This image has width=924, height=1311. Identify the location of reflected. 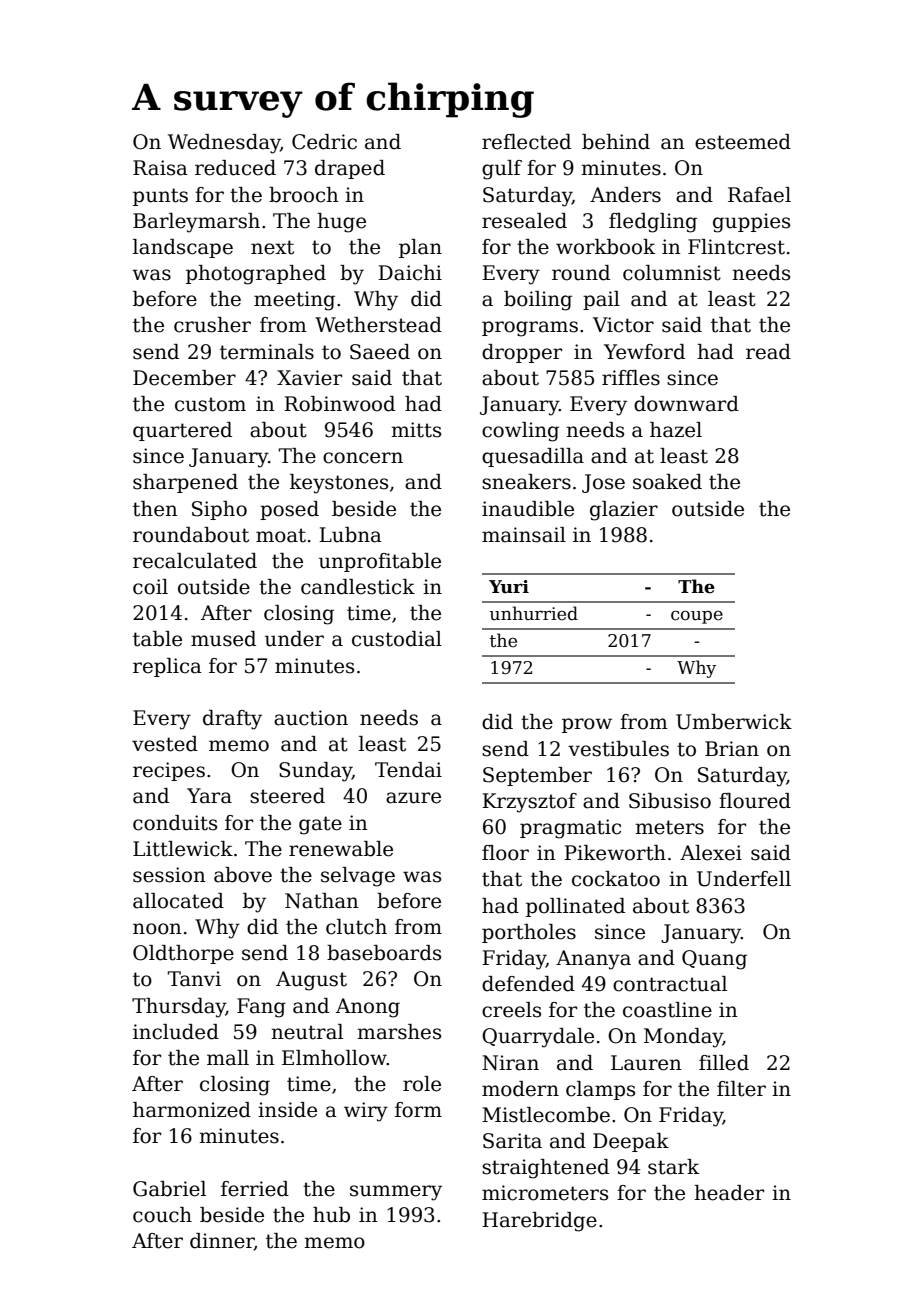
(526, 142).
